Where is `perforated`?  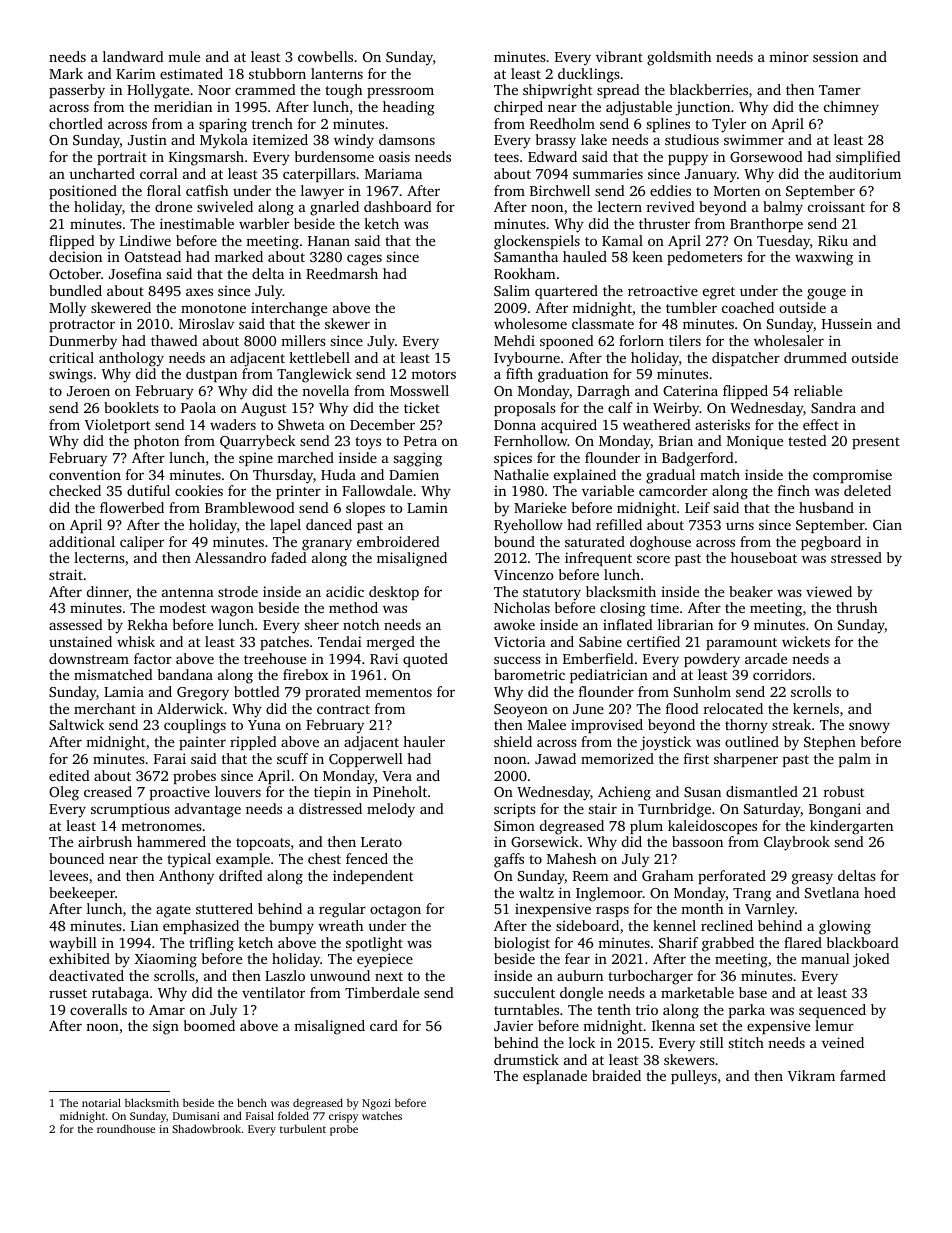
perforated is located at coordinates (732, 877).
